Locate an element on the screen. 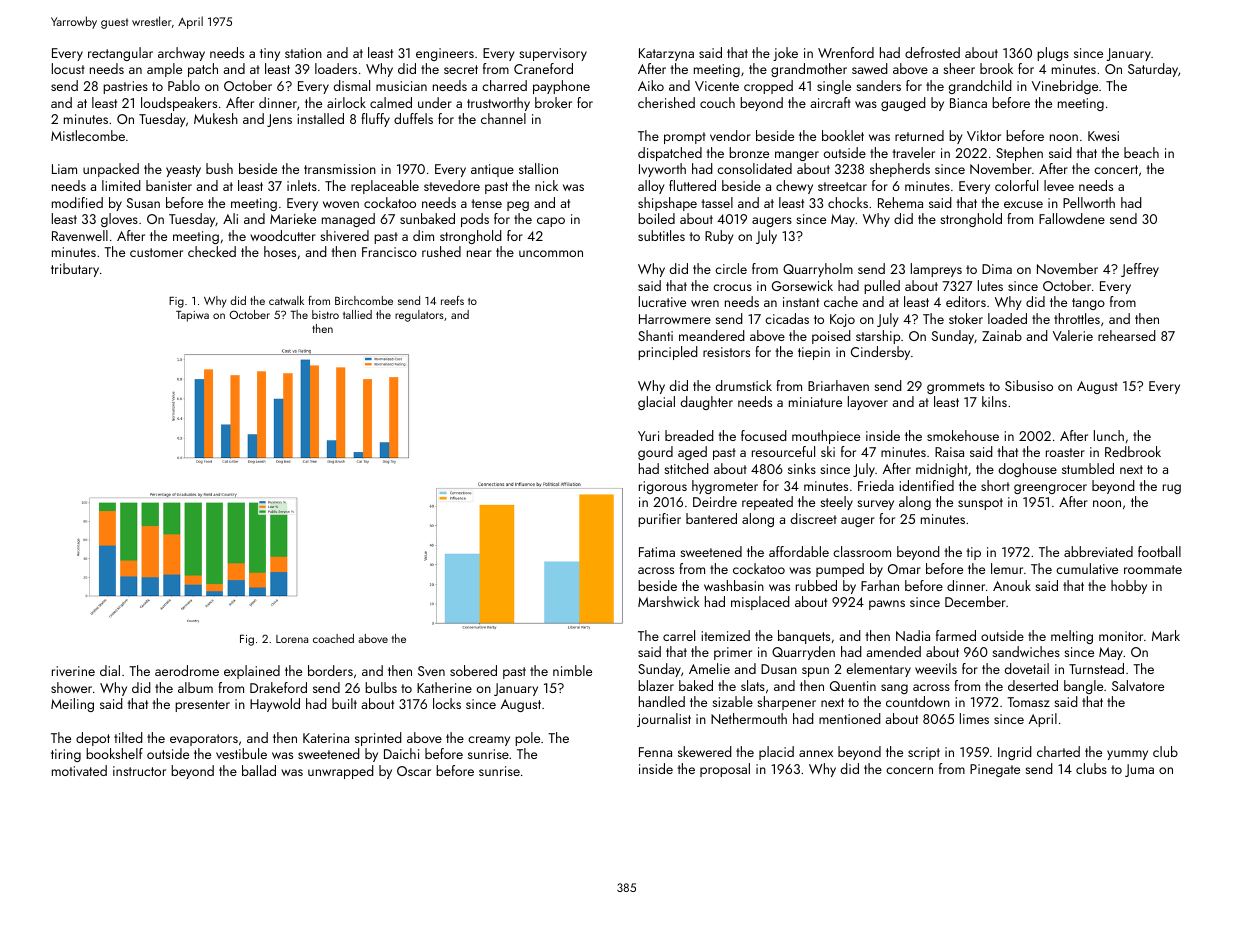 This screenshot has height=952, width=1233. resistors is located at coordinates (726, 352).
